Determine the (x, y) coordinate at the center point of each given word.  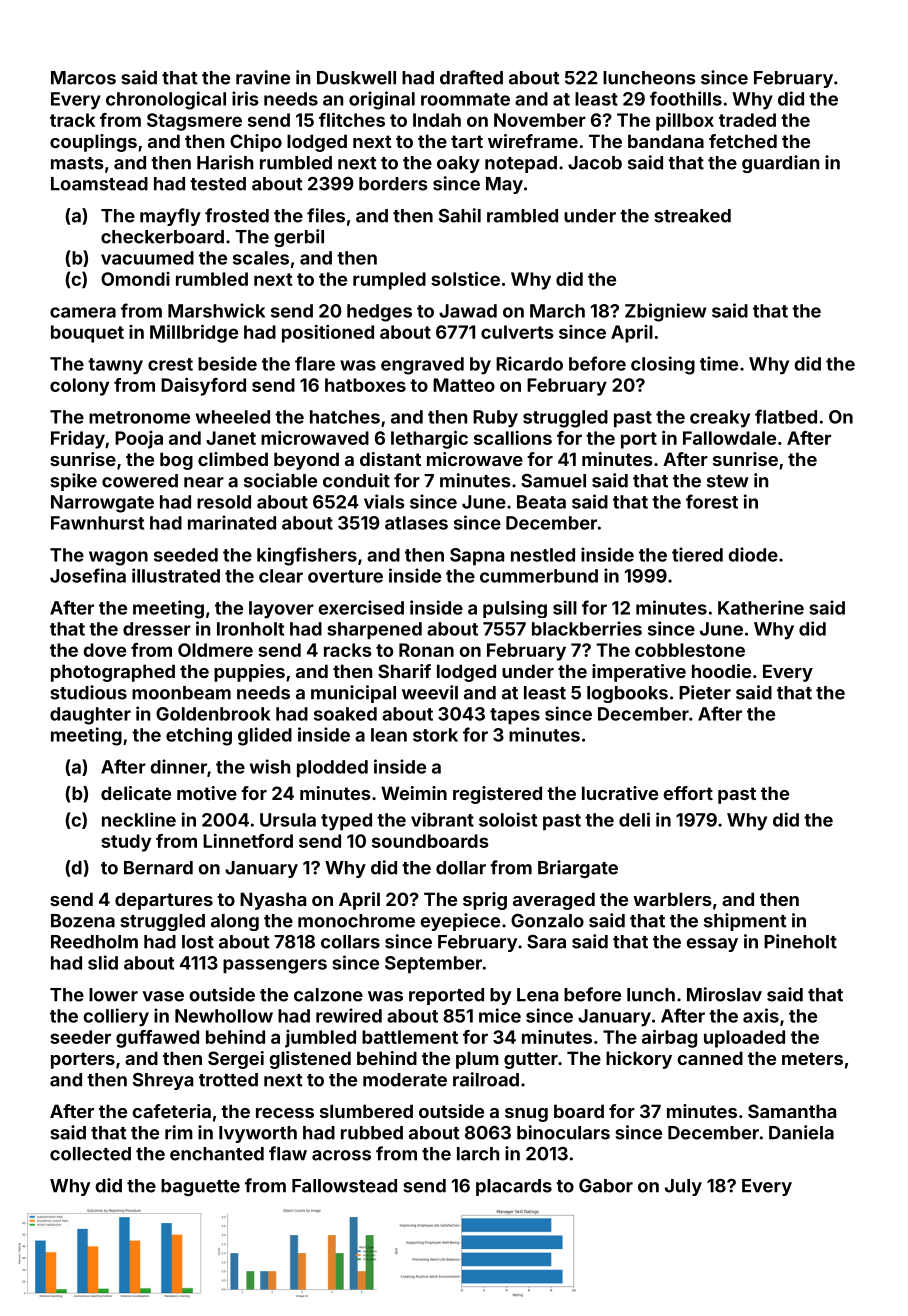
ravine (263, 77)
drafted (471, 77)
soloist (508, 819)
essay (712, 945)
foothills (686, 98)
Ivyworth (258, 1134)
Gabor (606, 1186)
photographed (113, 673)
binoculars (563, 1132)
